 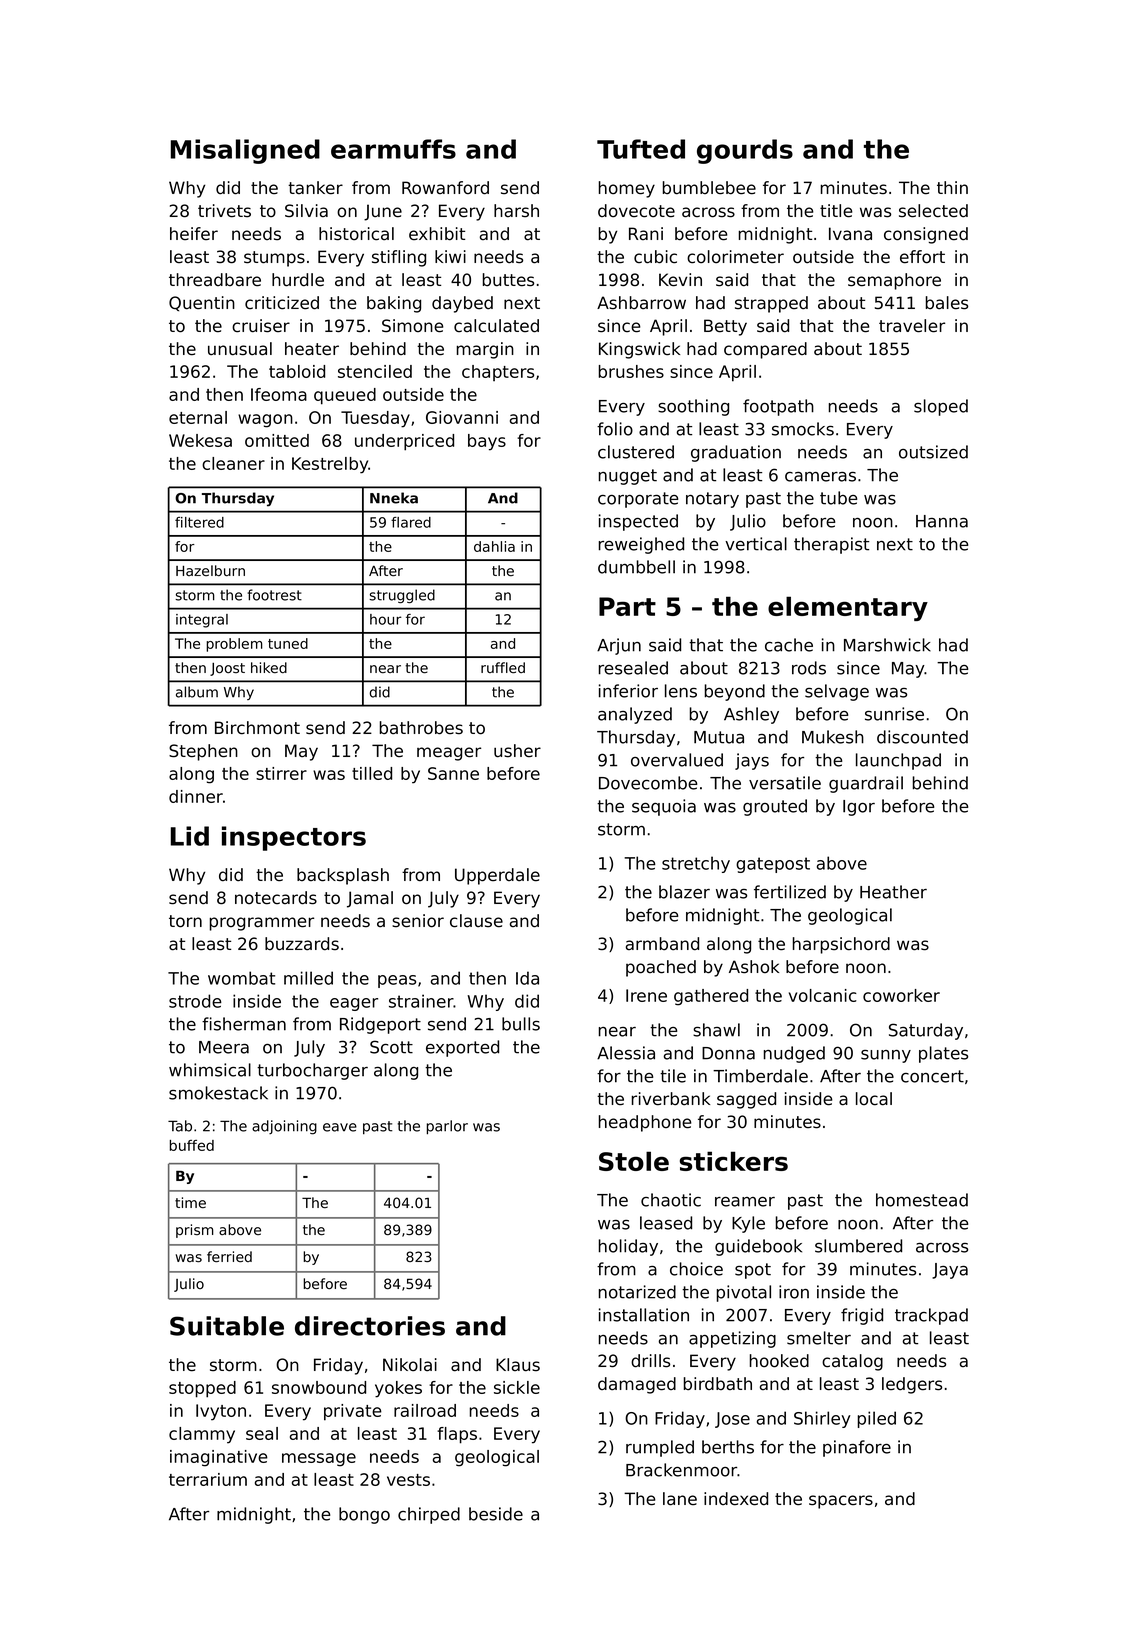 I want to click on selected, so click(x=933, y=211).
